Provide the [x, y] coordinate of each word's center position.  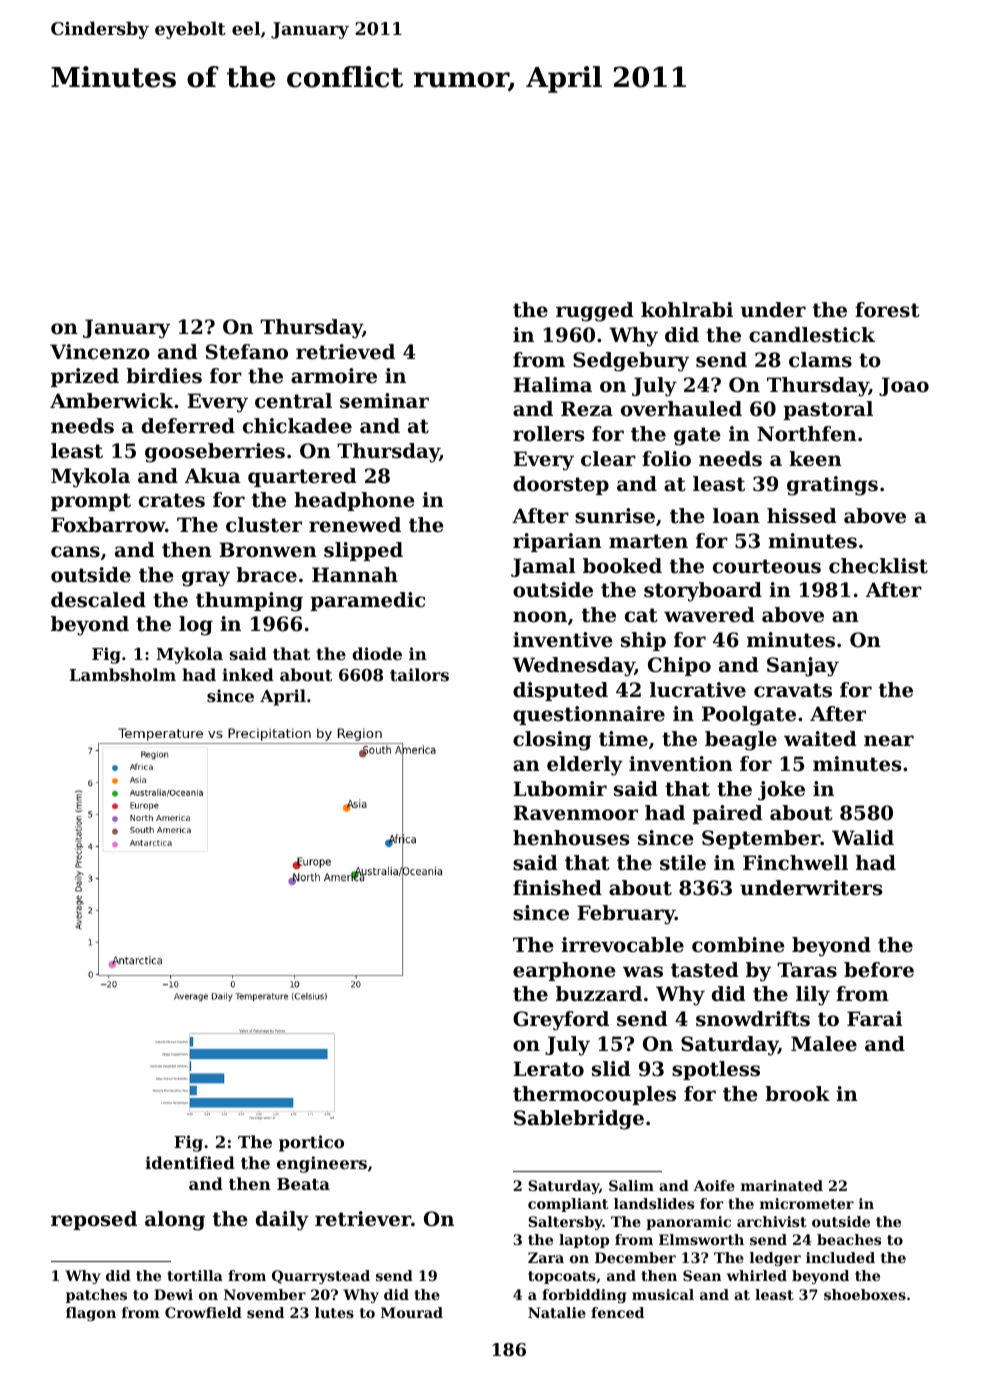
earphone [564, 971]
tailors [419, 674]
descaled [98, 600]
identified [190, 1162]
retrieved [345, 352]
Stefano [247, 352]
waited [820, 739]
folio [666, 459]
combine [738, 945]
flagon [91, 1314]
